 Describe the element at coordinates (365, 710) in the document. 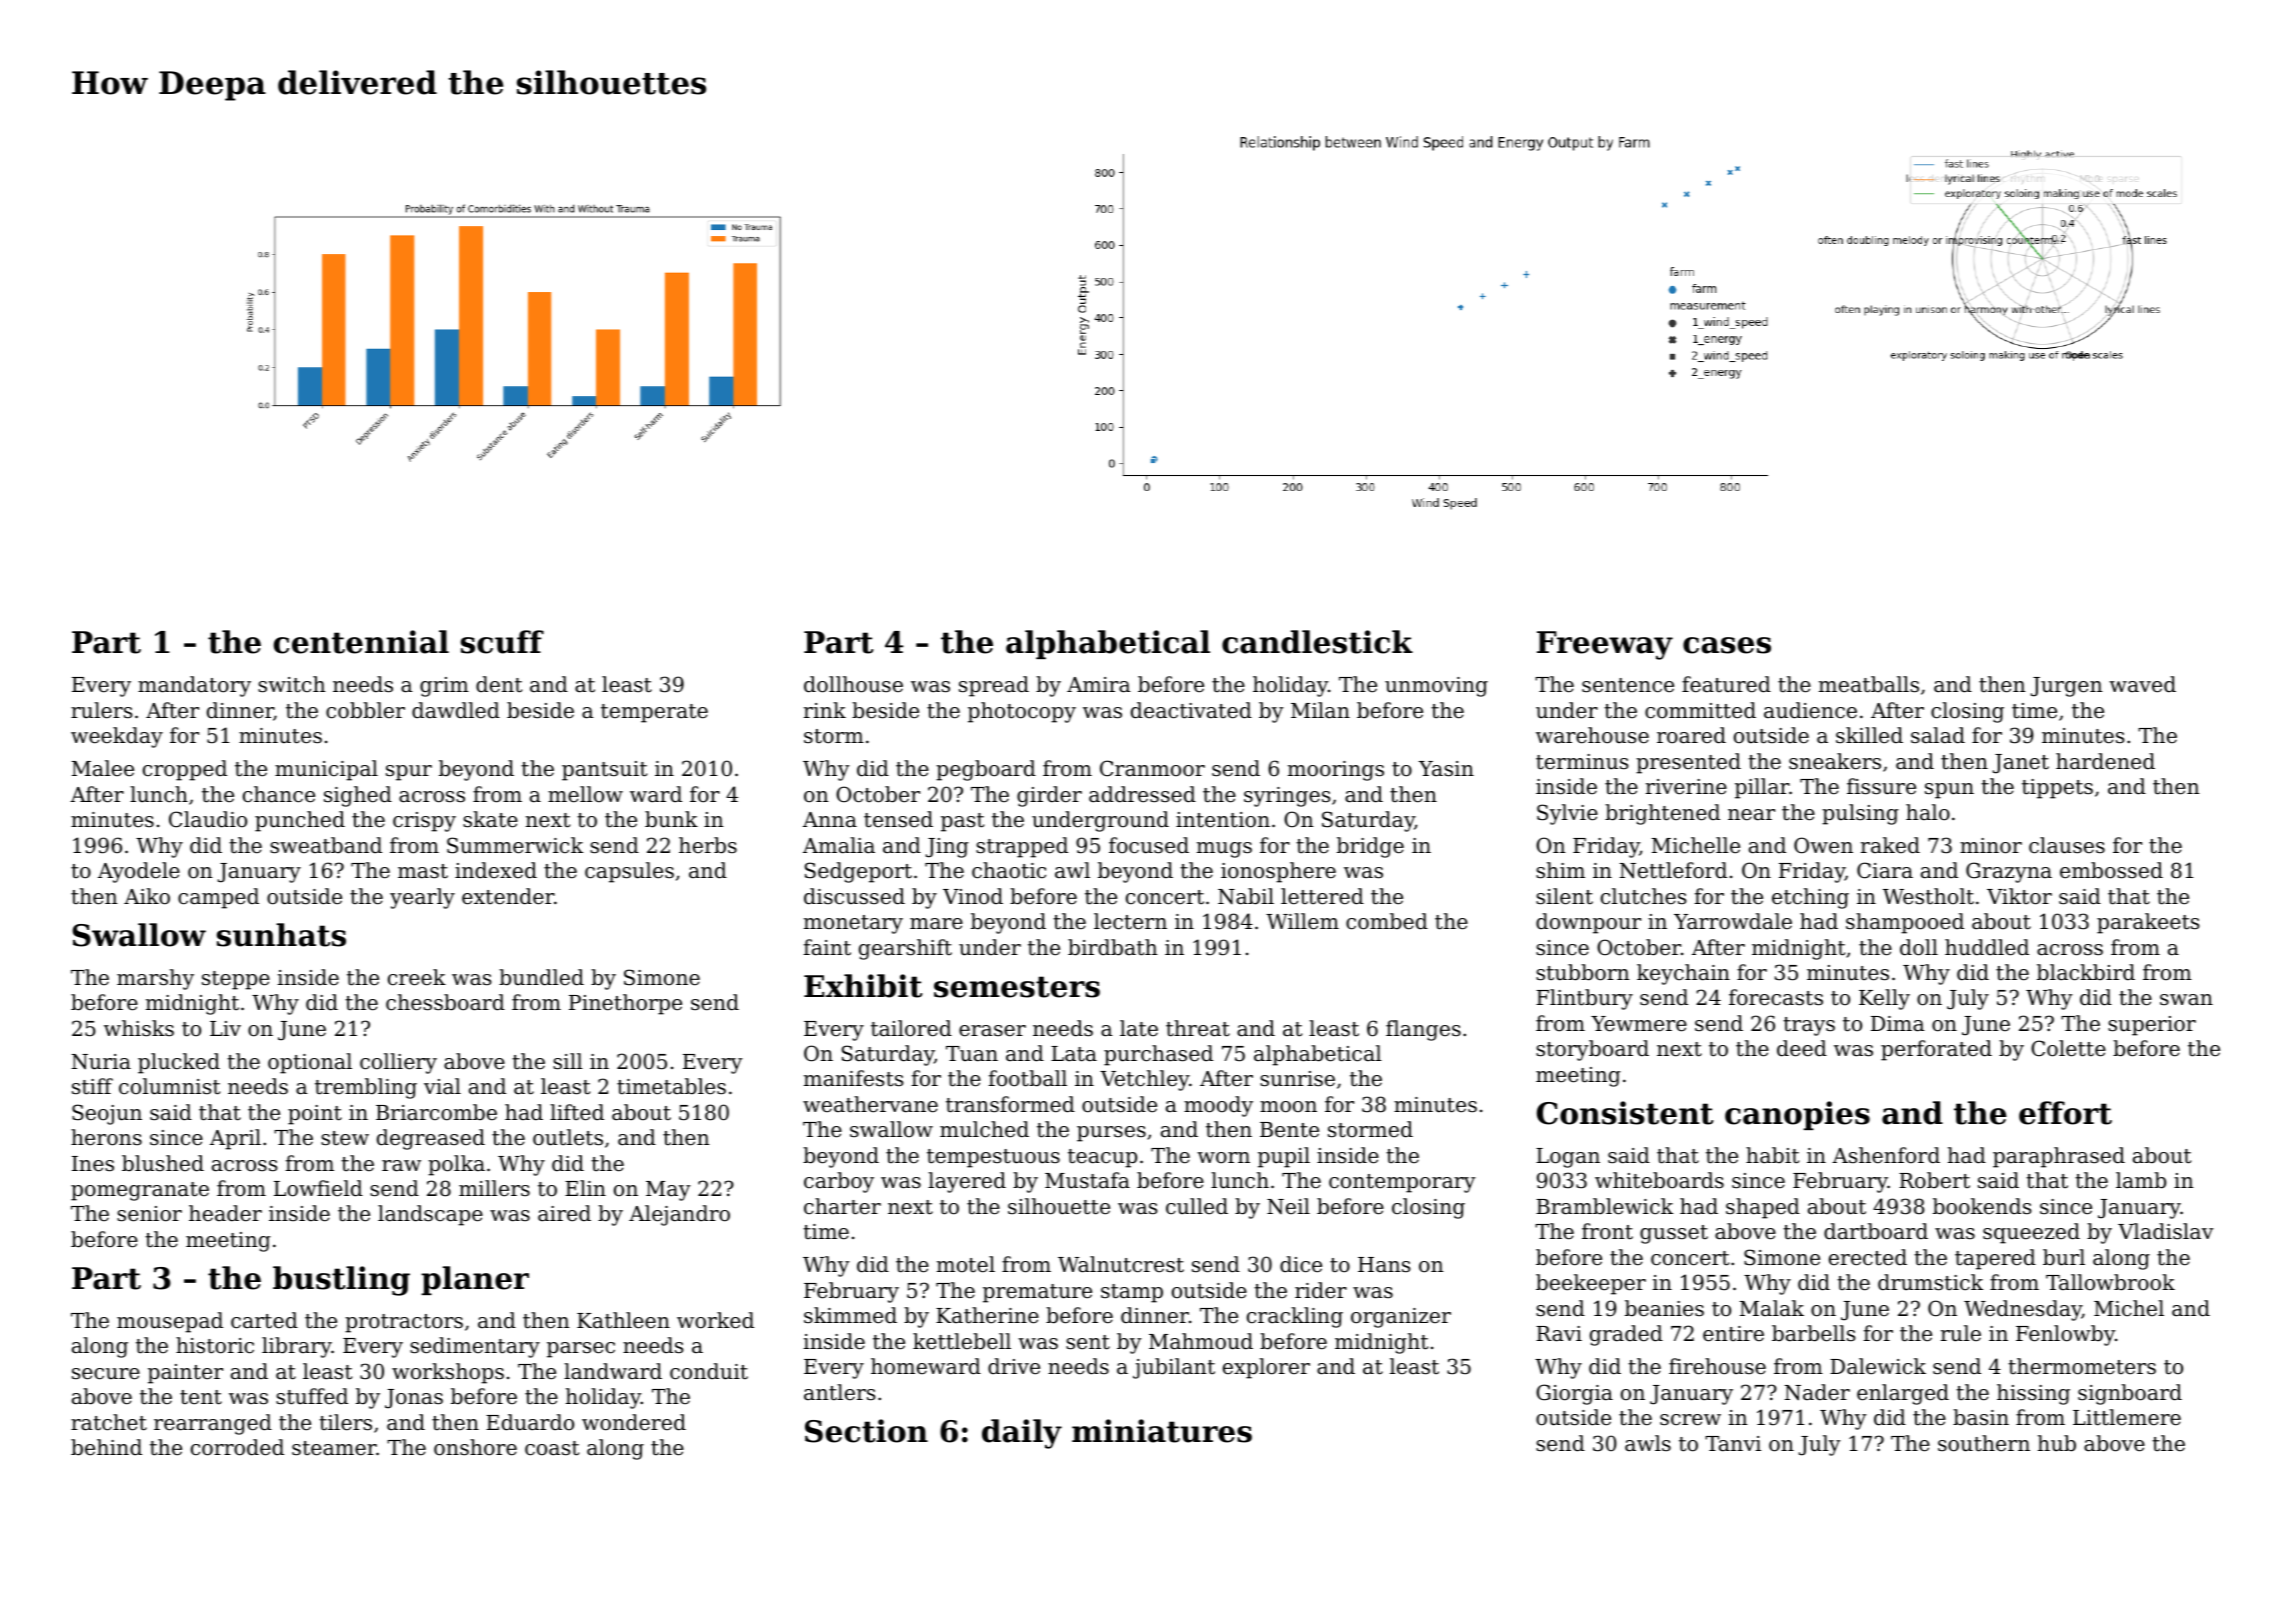

I see `cobbler` at that location.
